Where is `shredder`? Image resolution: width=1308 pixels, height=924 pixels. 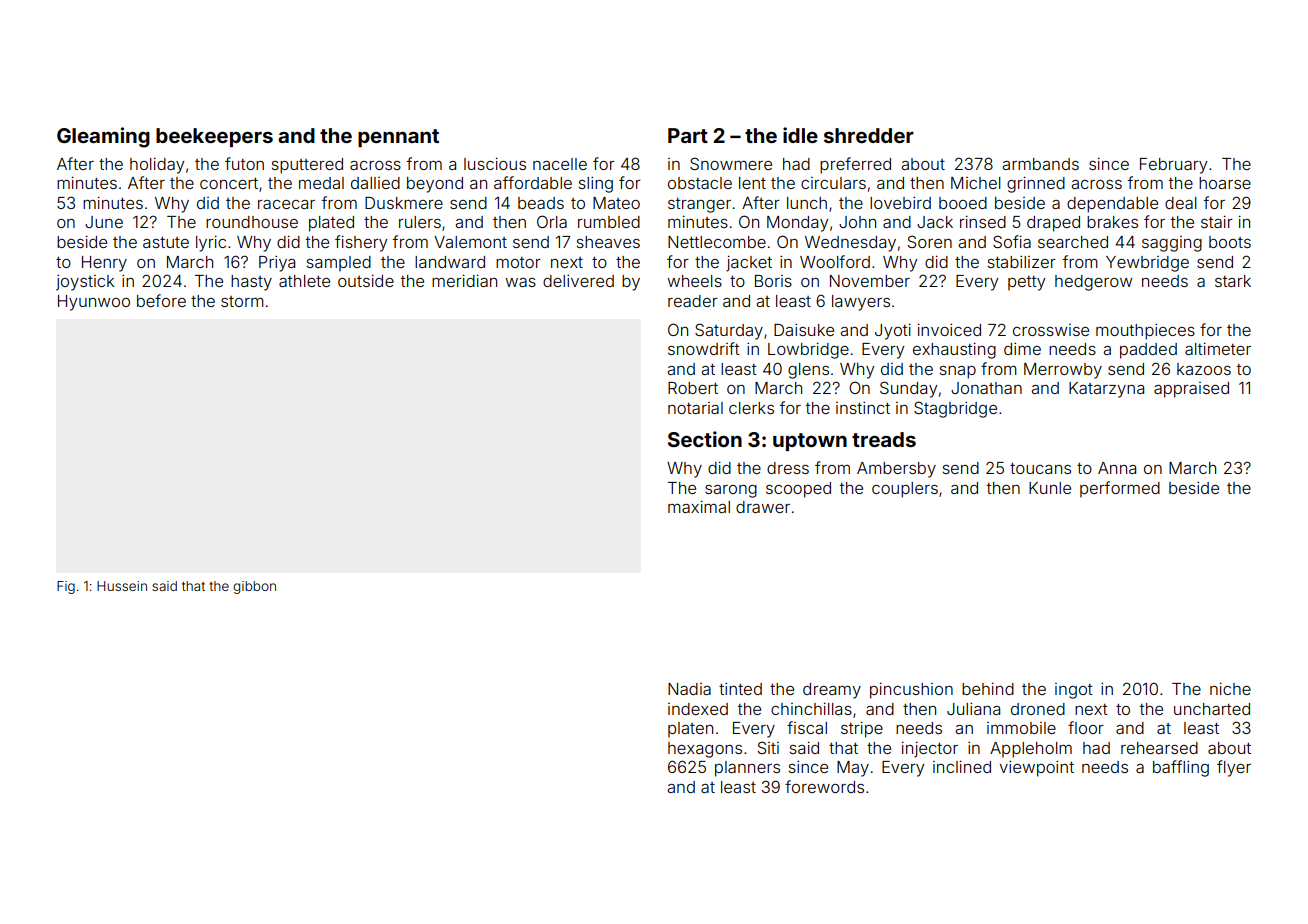 shredder is located at coordinates (869, 135).
